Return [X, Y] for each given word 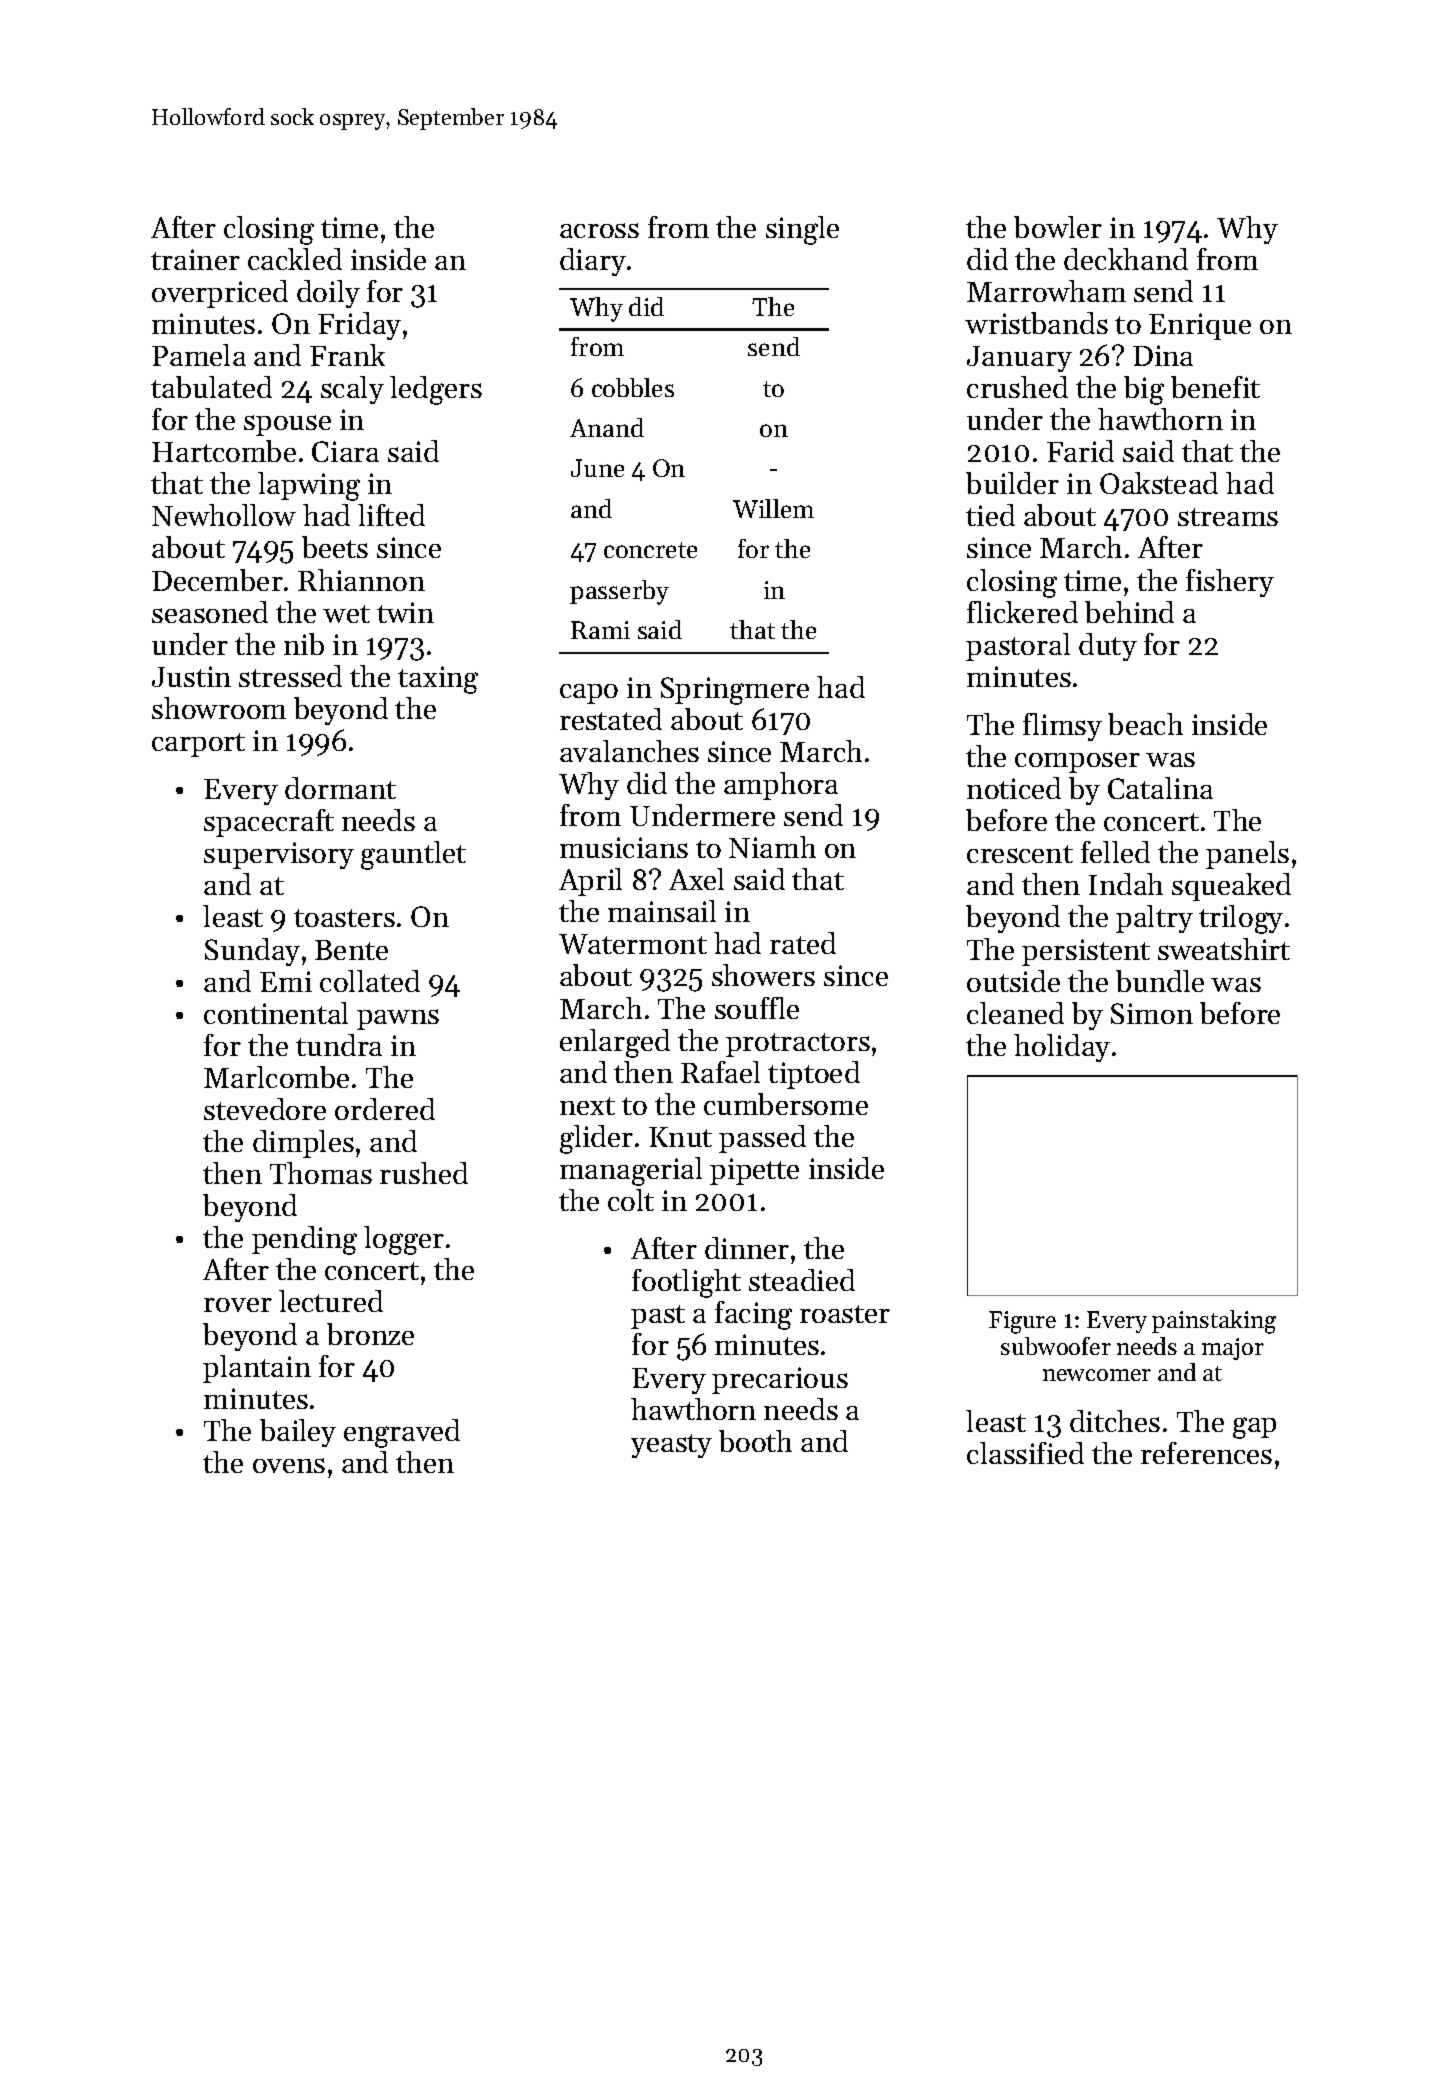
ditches [1115, 1421]
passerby [619, 592]
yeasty [671, 1446]
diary [593, 262]
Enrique [1200, 326]
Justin [191, 676]
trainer [195, 259]
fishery [1230, 583]
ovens [289, 1465]
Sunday [252, 952]
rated [803, 943]
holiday [1062, 1048]
